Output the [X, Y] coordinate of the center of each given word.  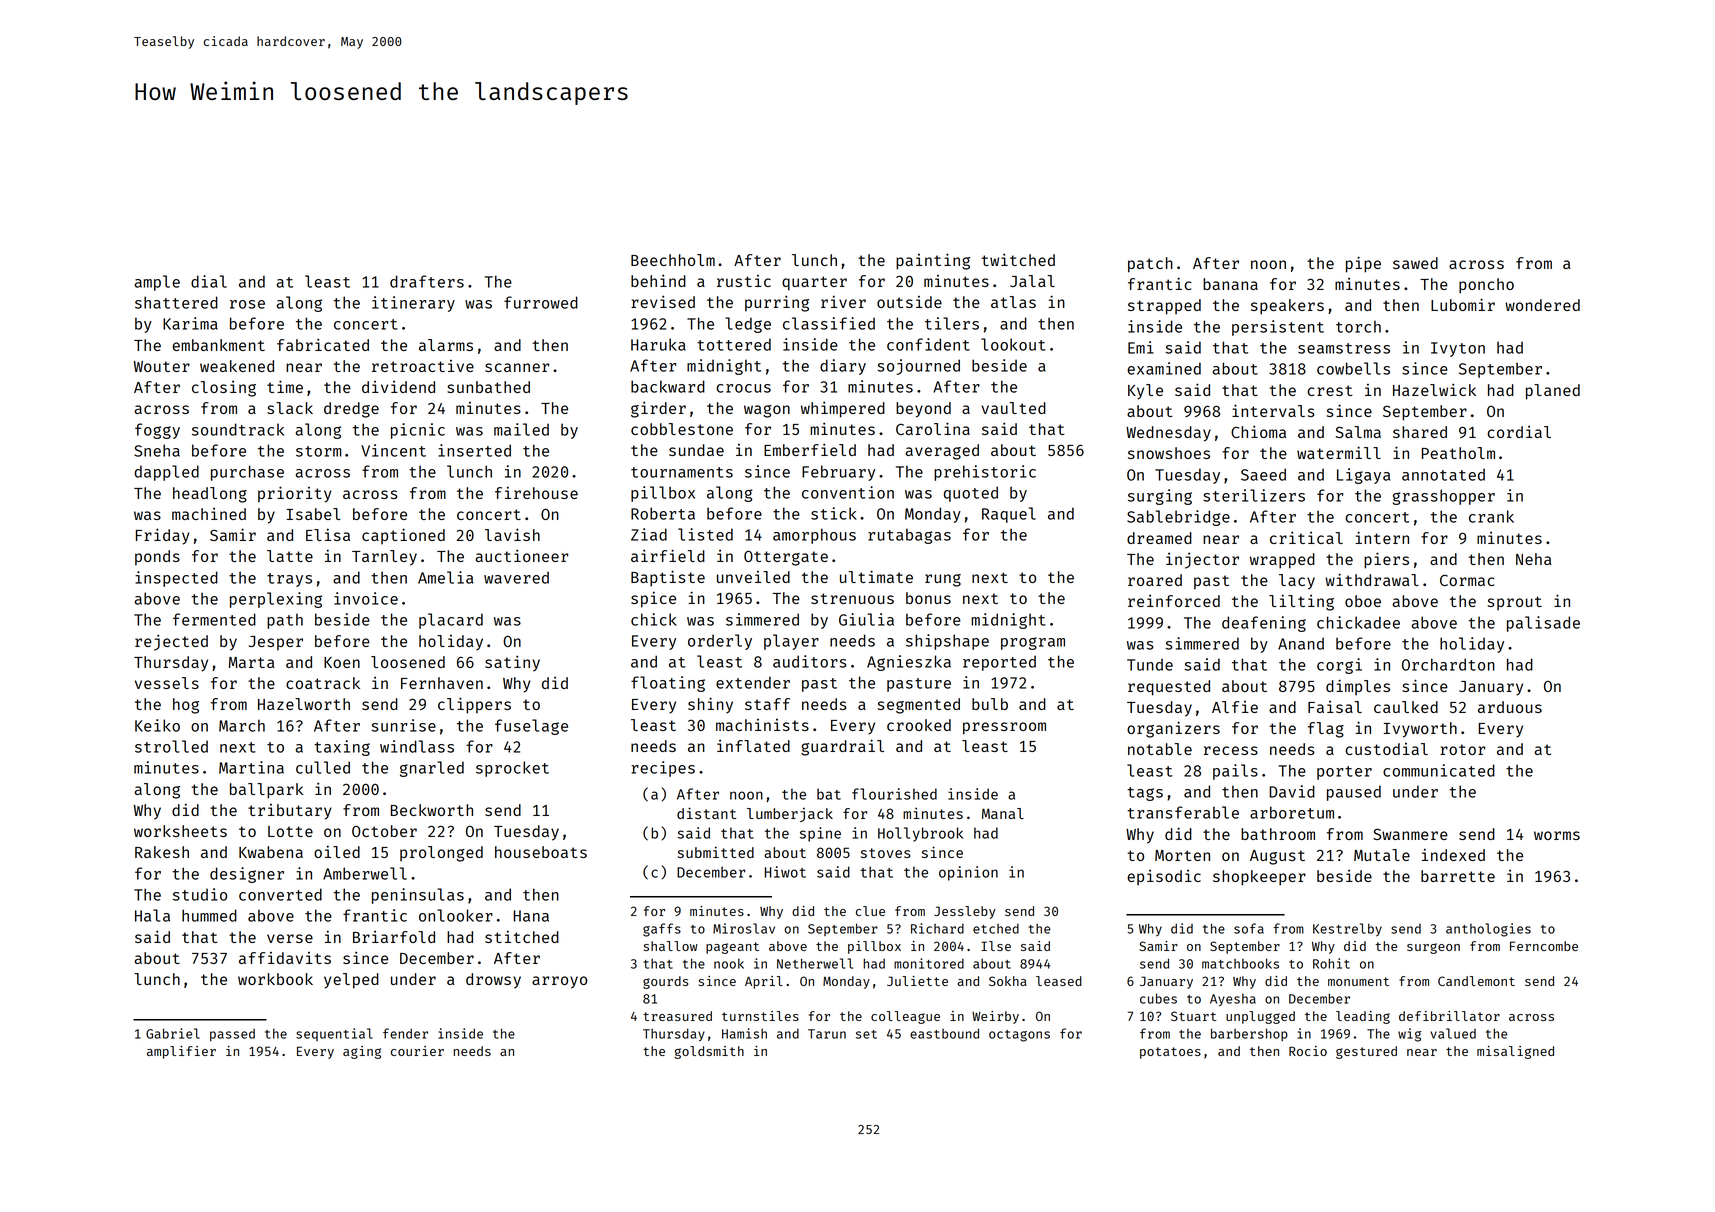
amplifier [181, 1052]
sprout [1515, 603]
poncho [1486, 286]
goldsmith [709, 1052]
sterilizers [1254, 495]
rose [247, 304]
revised [663, 301]
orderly [720, 642]
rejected [171, 642]
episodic [1164, 877]
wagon [767, 411]
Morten [1182, 855]
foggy [157, 431]
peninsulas [418, 896]
